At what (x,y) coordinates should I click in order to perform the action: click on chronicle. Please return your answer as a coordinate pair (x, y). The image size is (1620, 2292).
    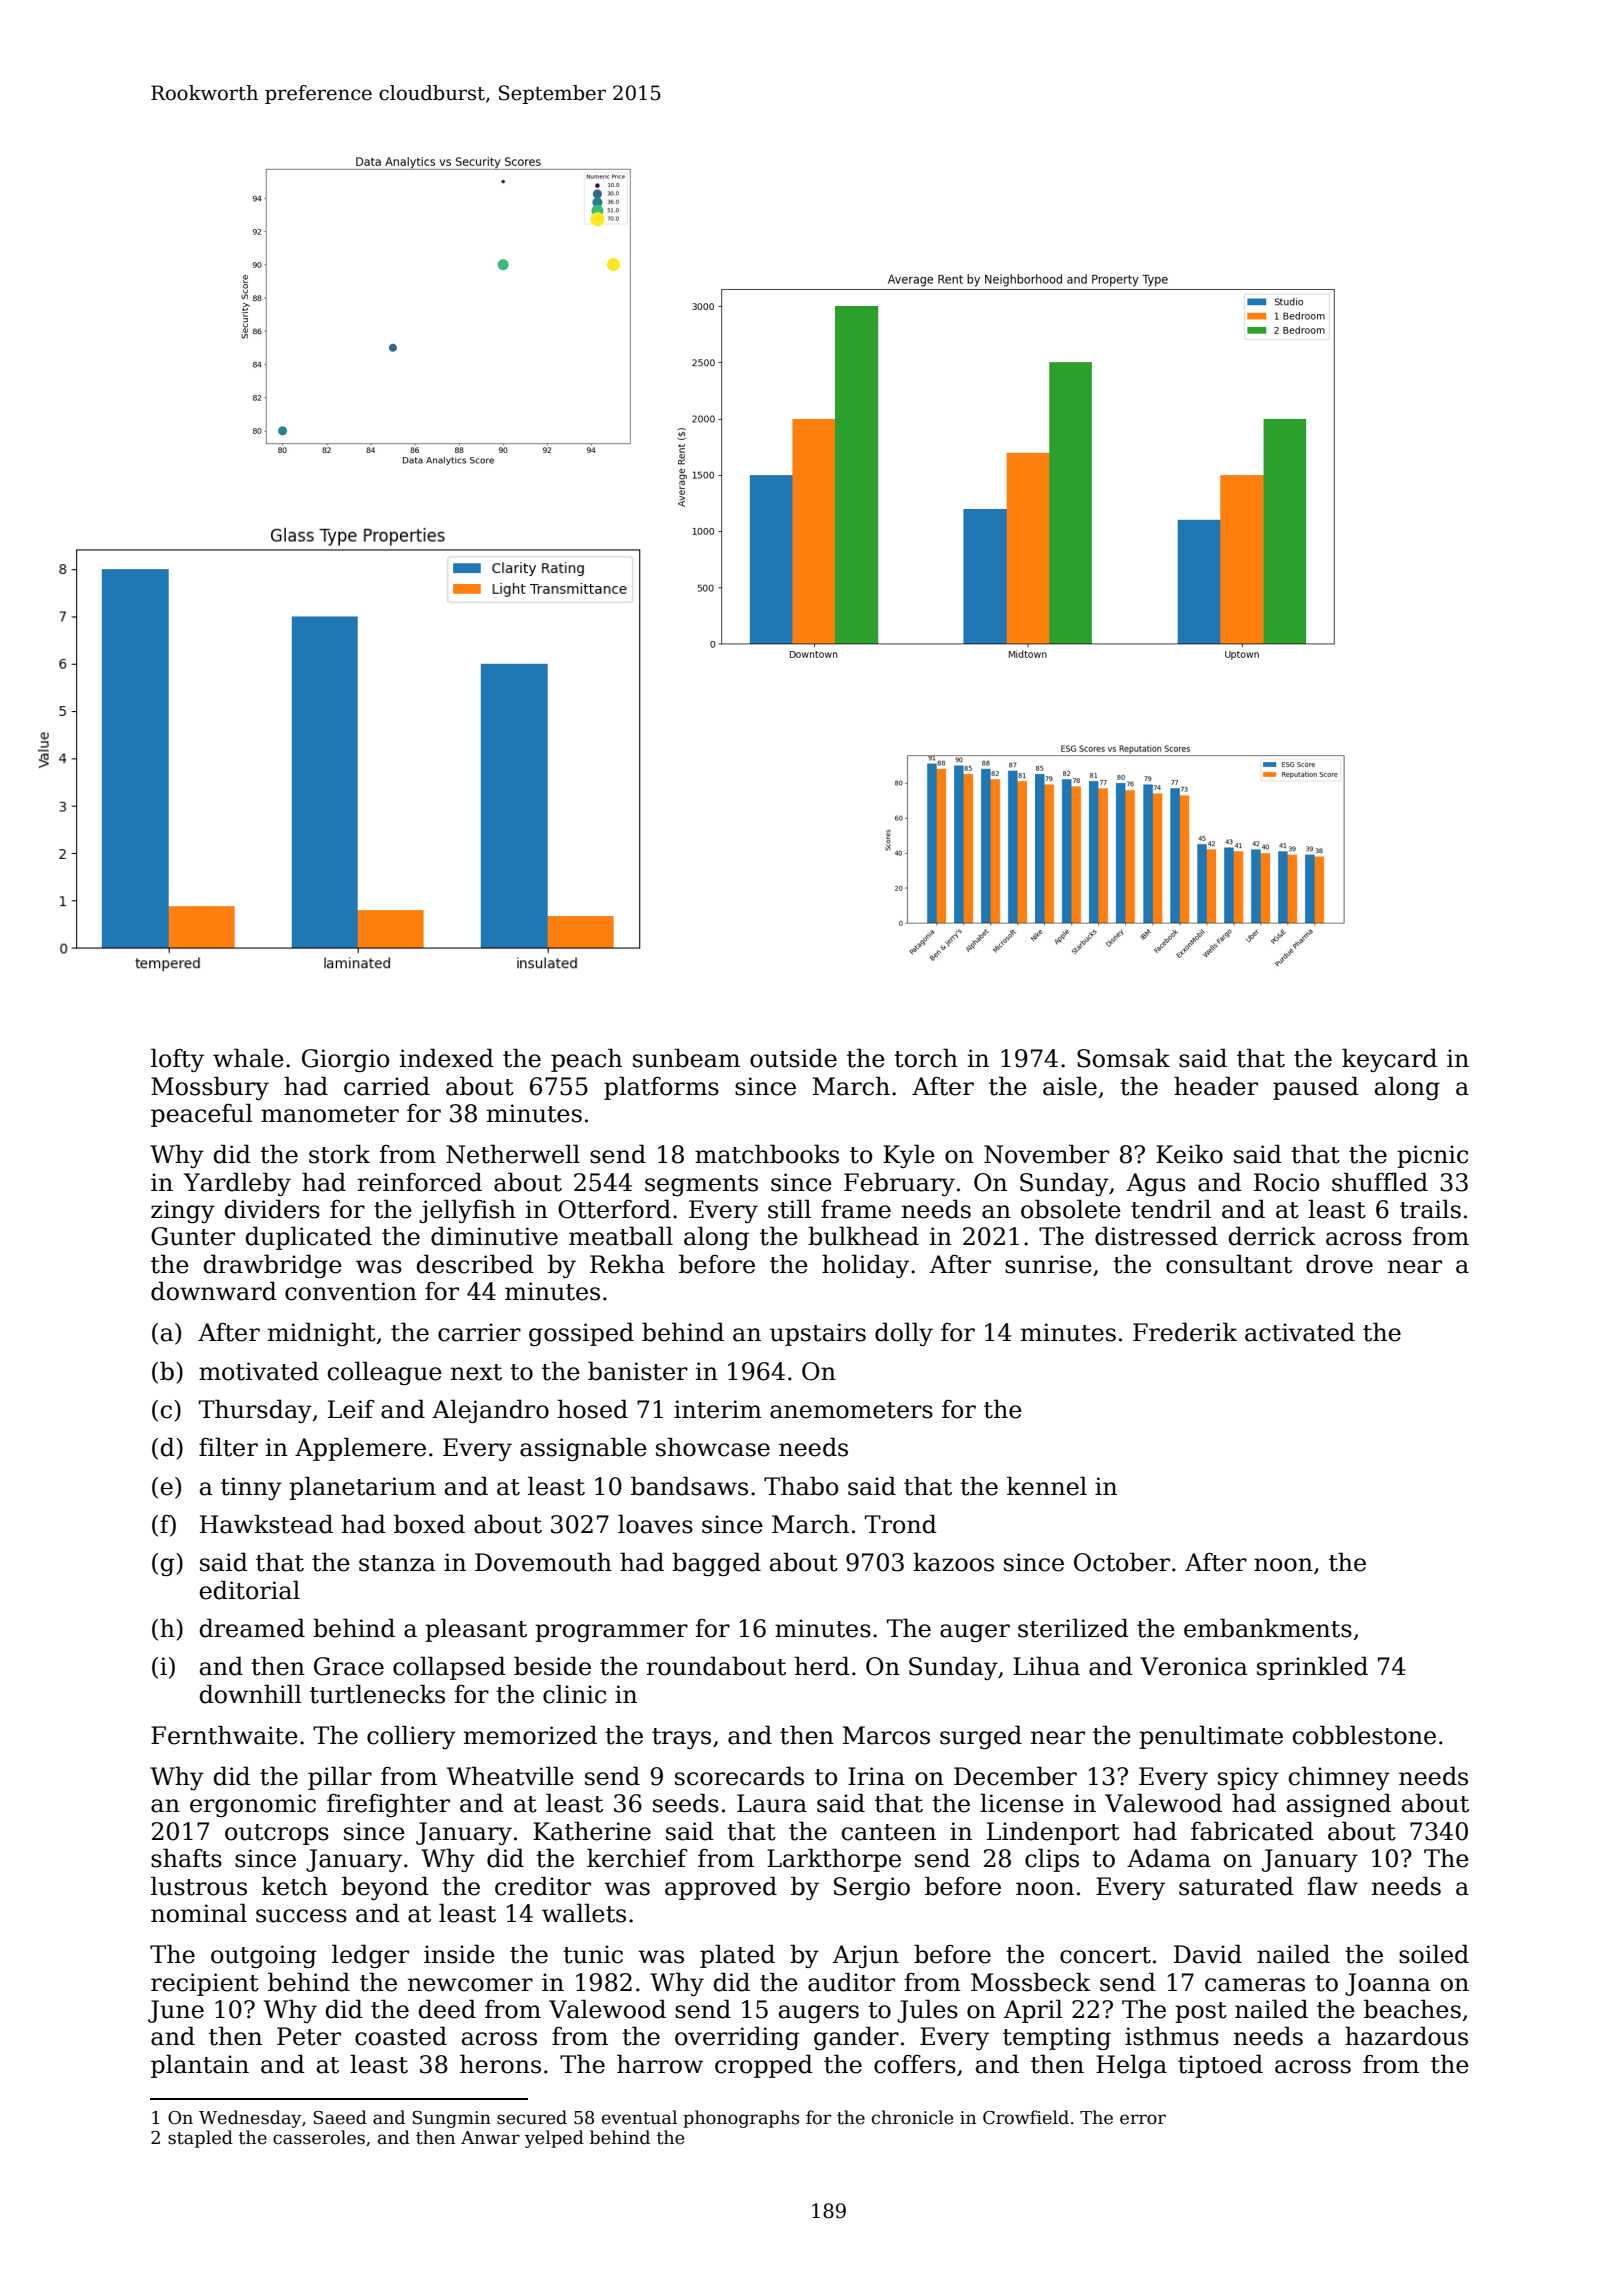
    Looking at the image, I should click on (912, 2117).
